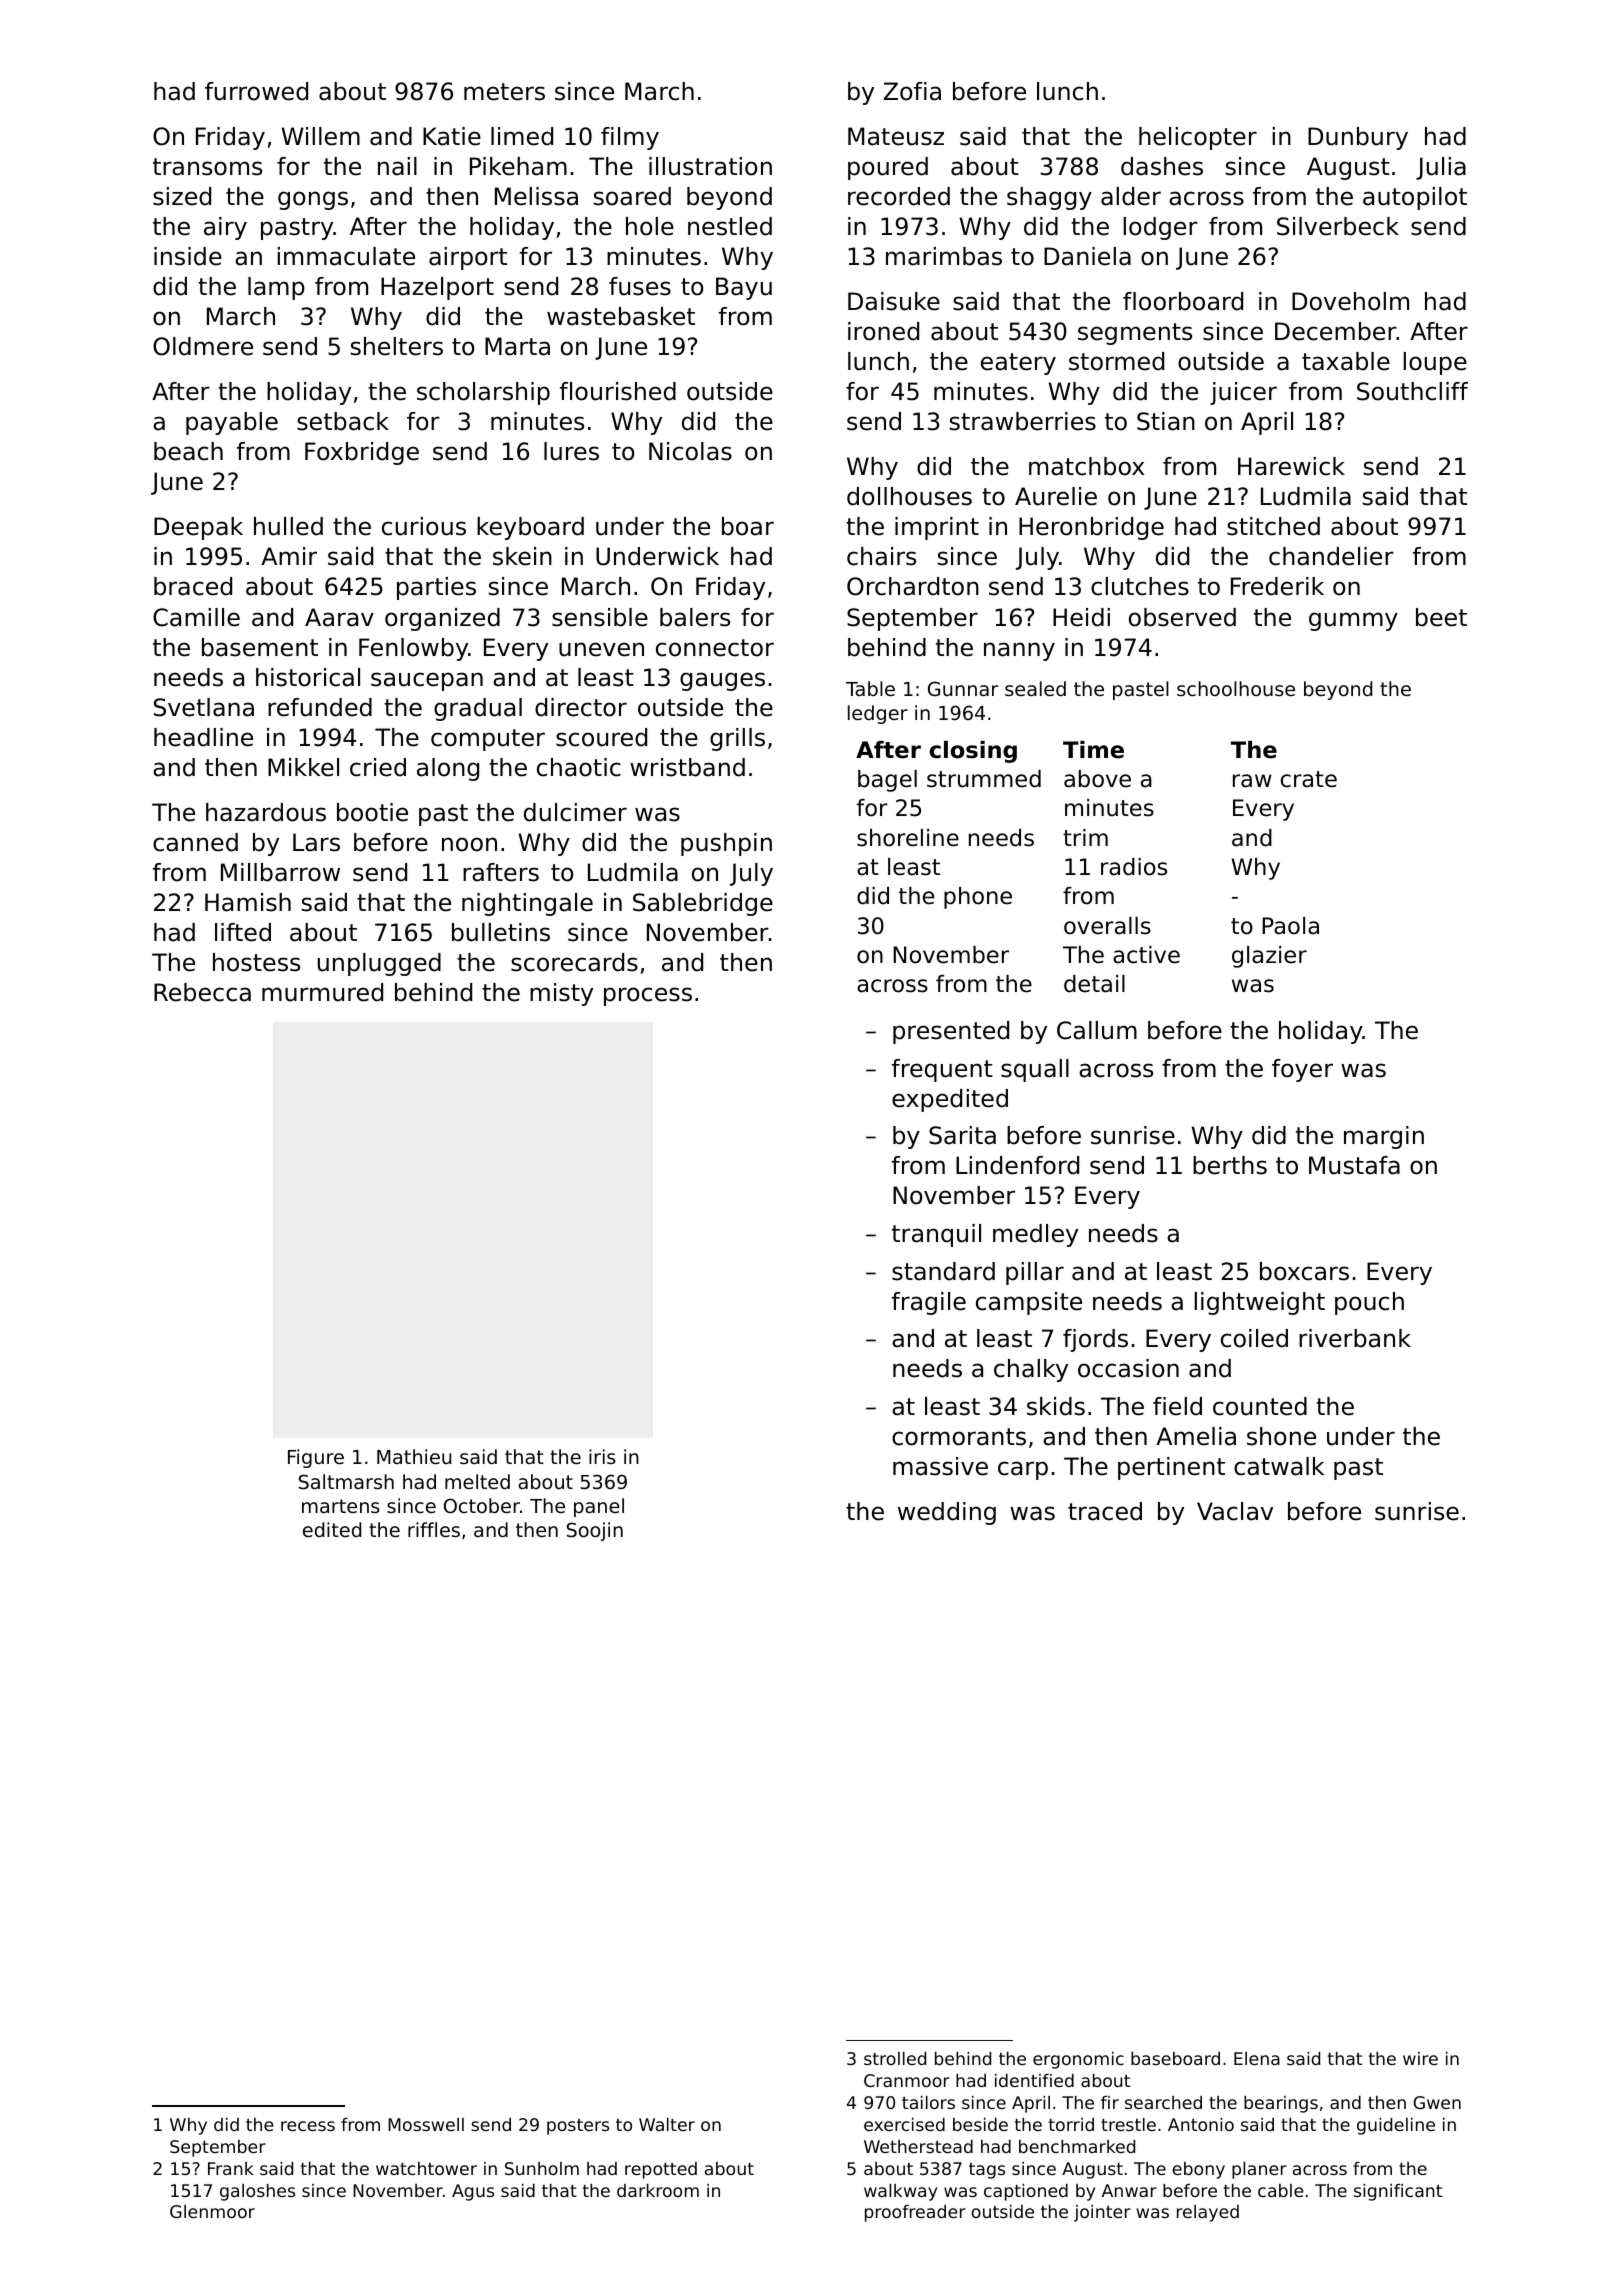 The width and height of the document is (1620, 2292). What do you see at coordinates (1208, 2213) in the document?
I see `relayed` at bounding box center [1208, 2213].
